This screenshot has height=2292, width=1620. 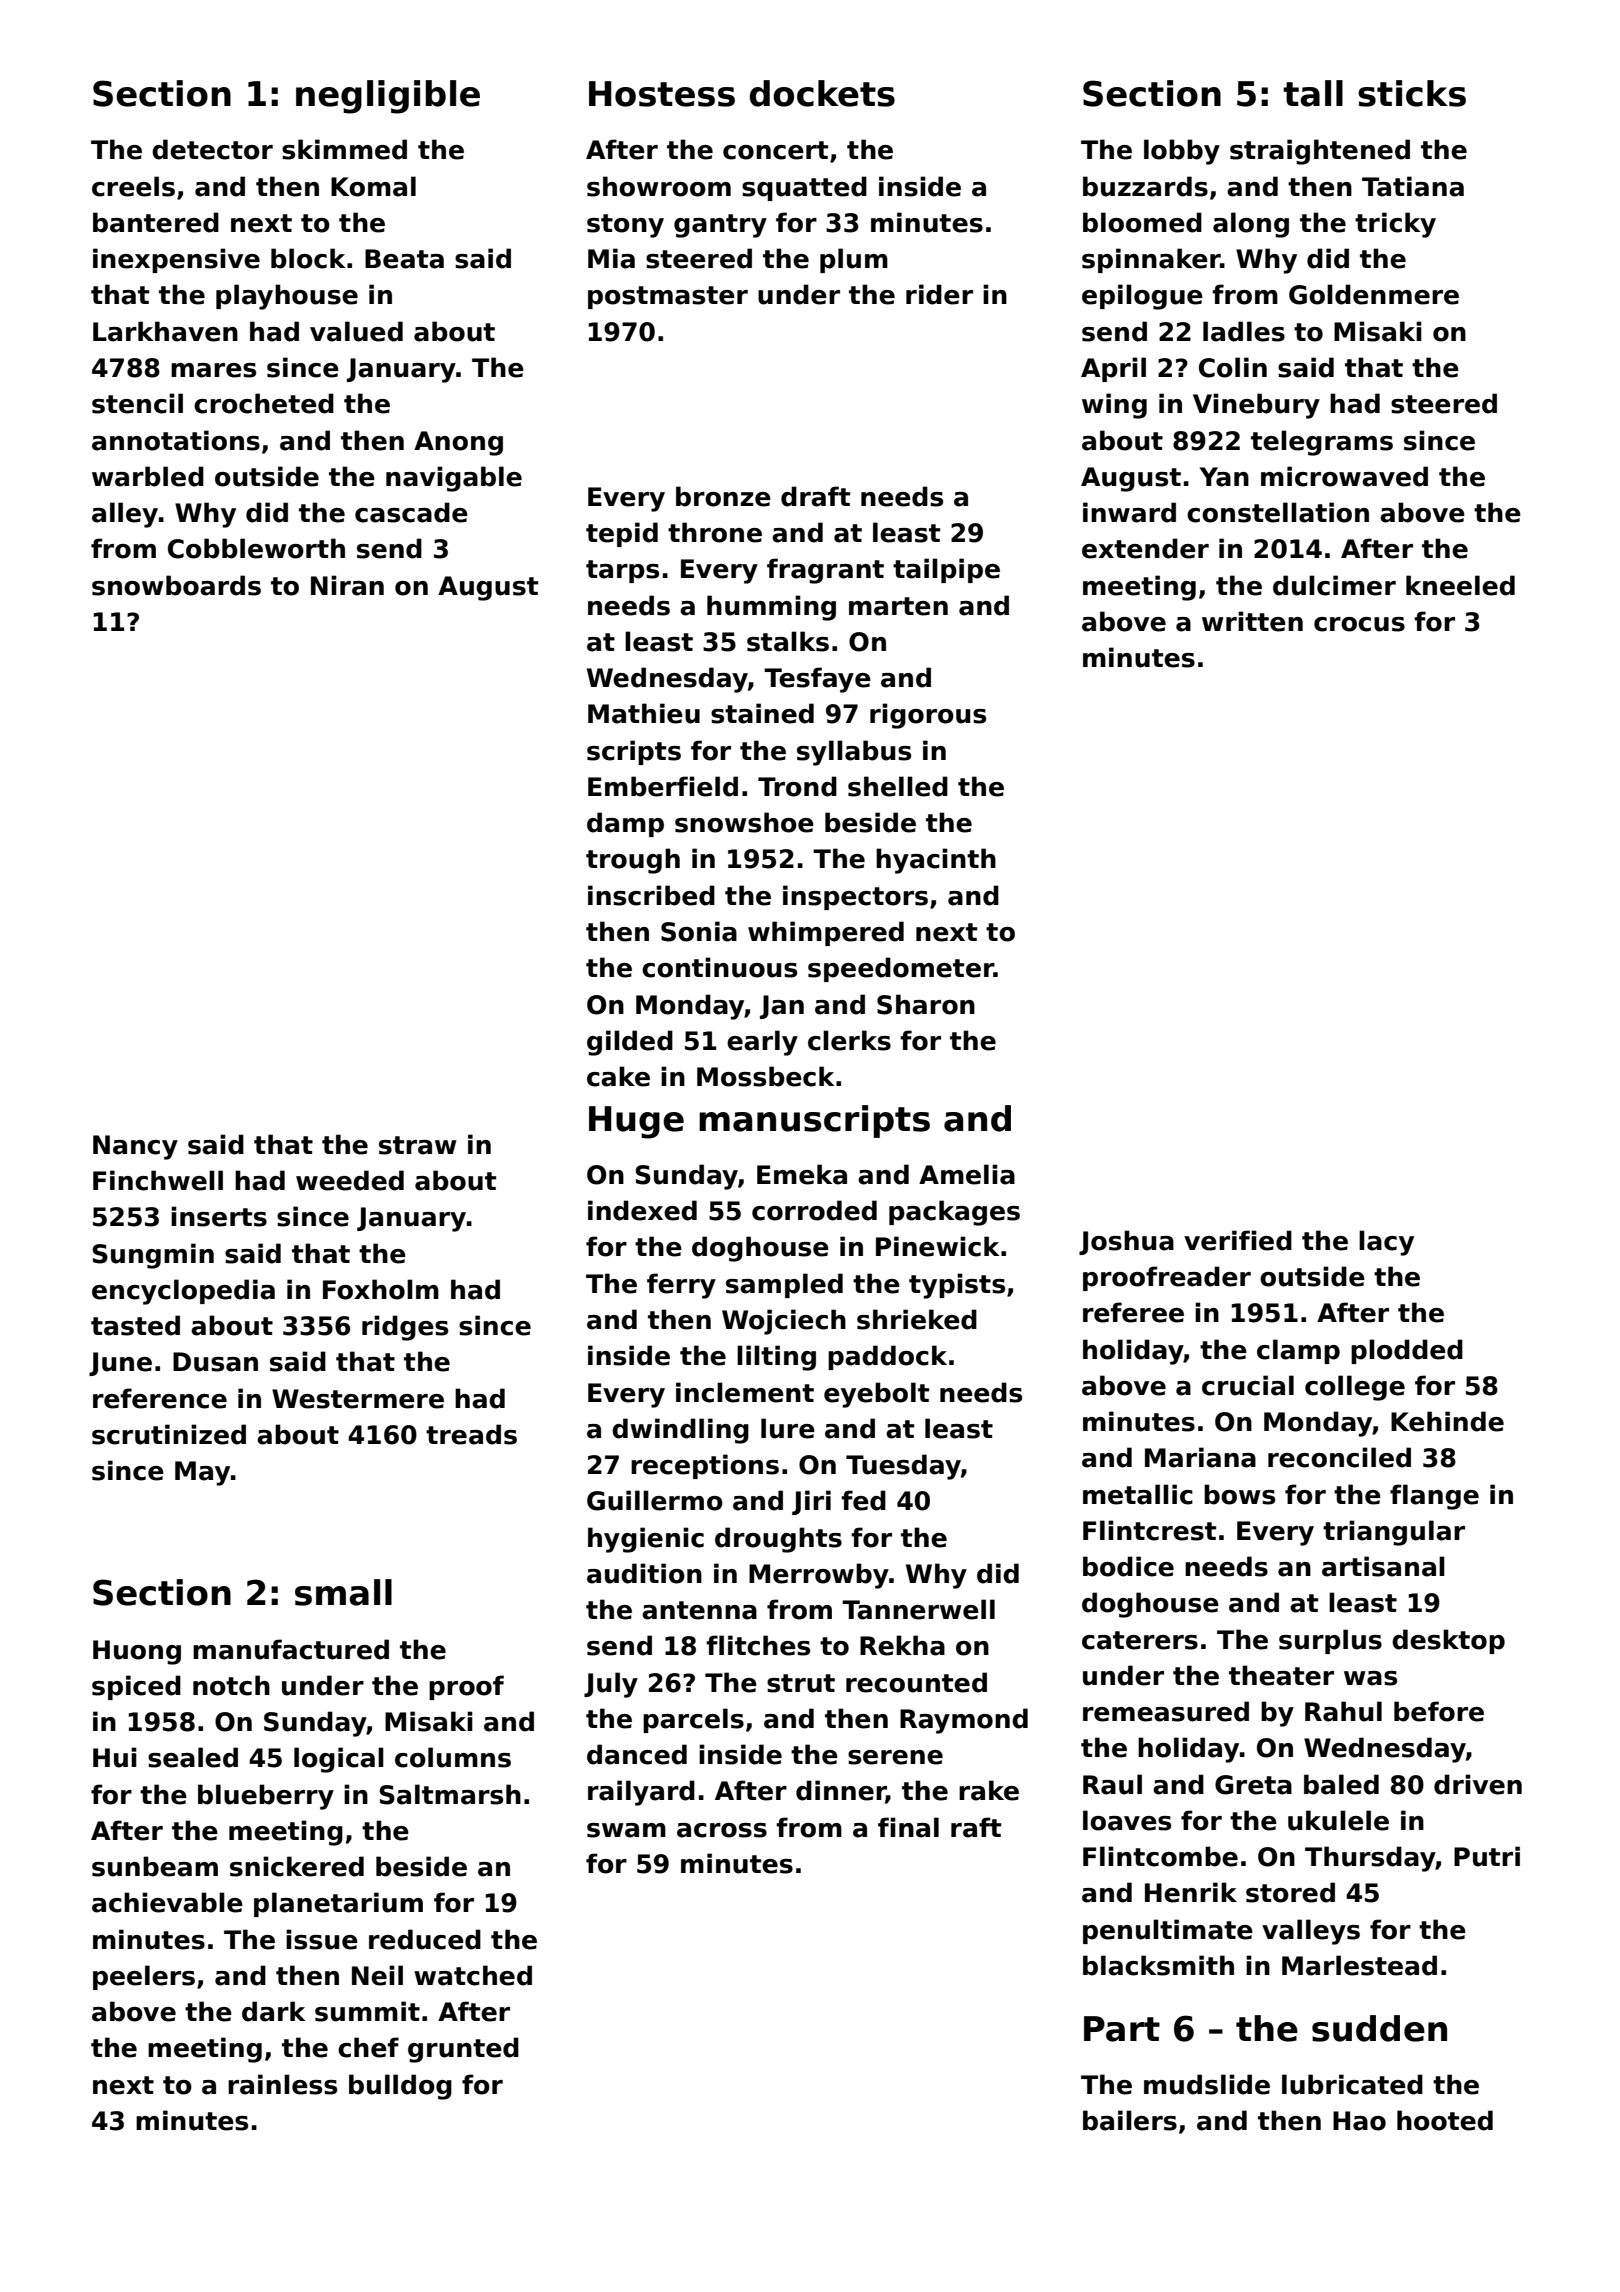 I want to click on Dusan, so click(x=215, y=1362).
